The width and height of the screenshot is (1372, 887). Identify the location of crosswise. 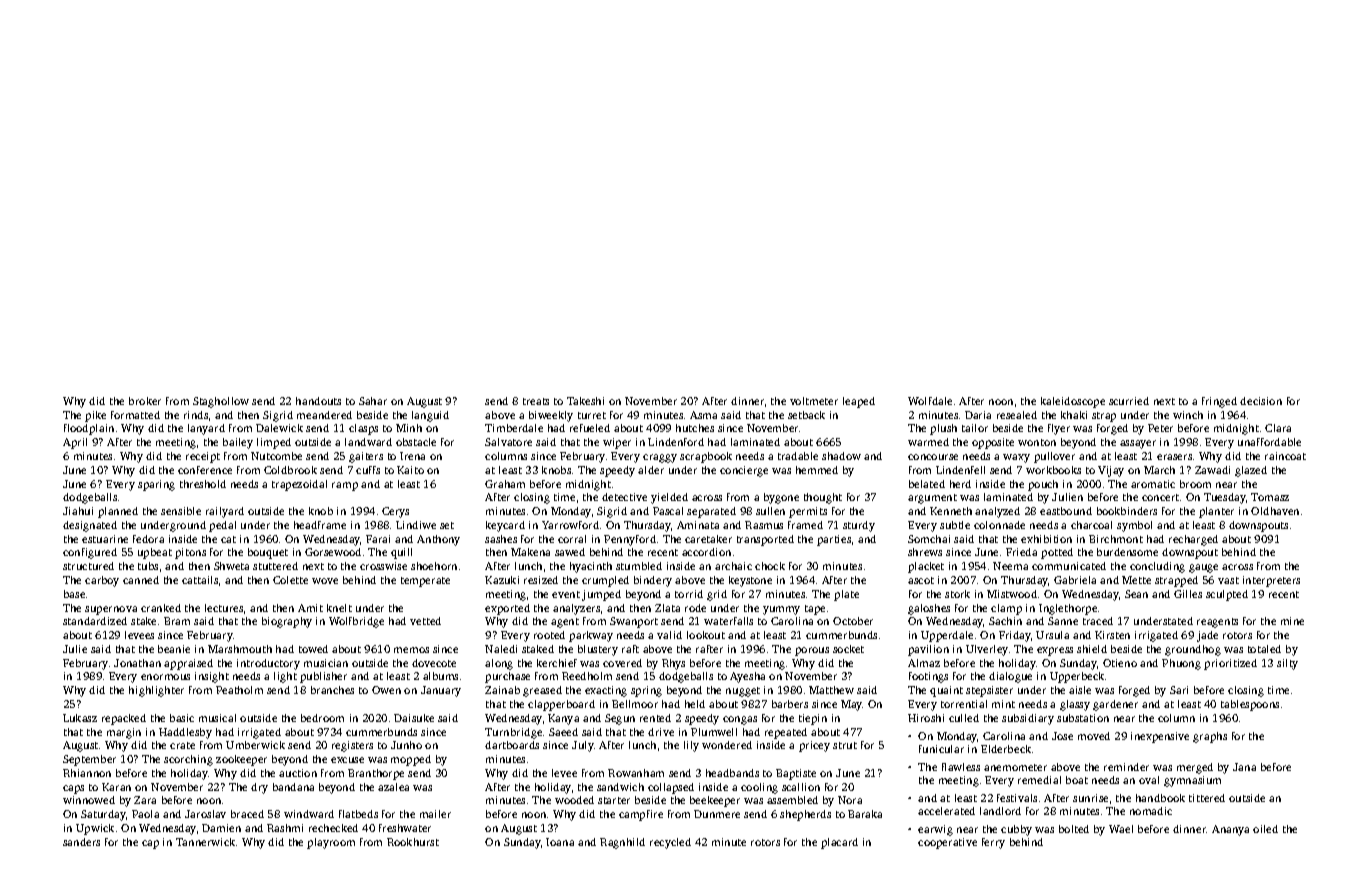
(383, 566).
